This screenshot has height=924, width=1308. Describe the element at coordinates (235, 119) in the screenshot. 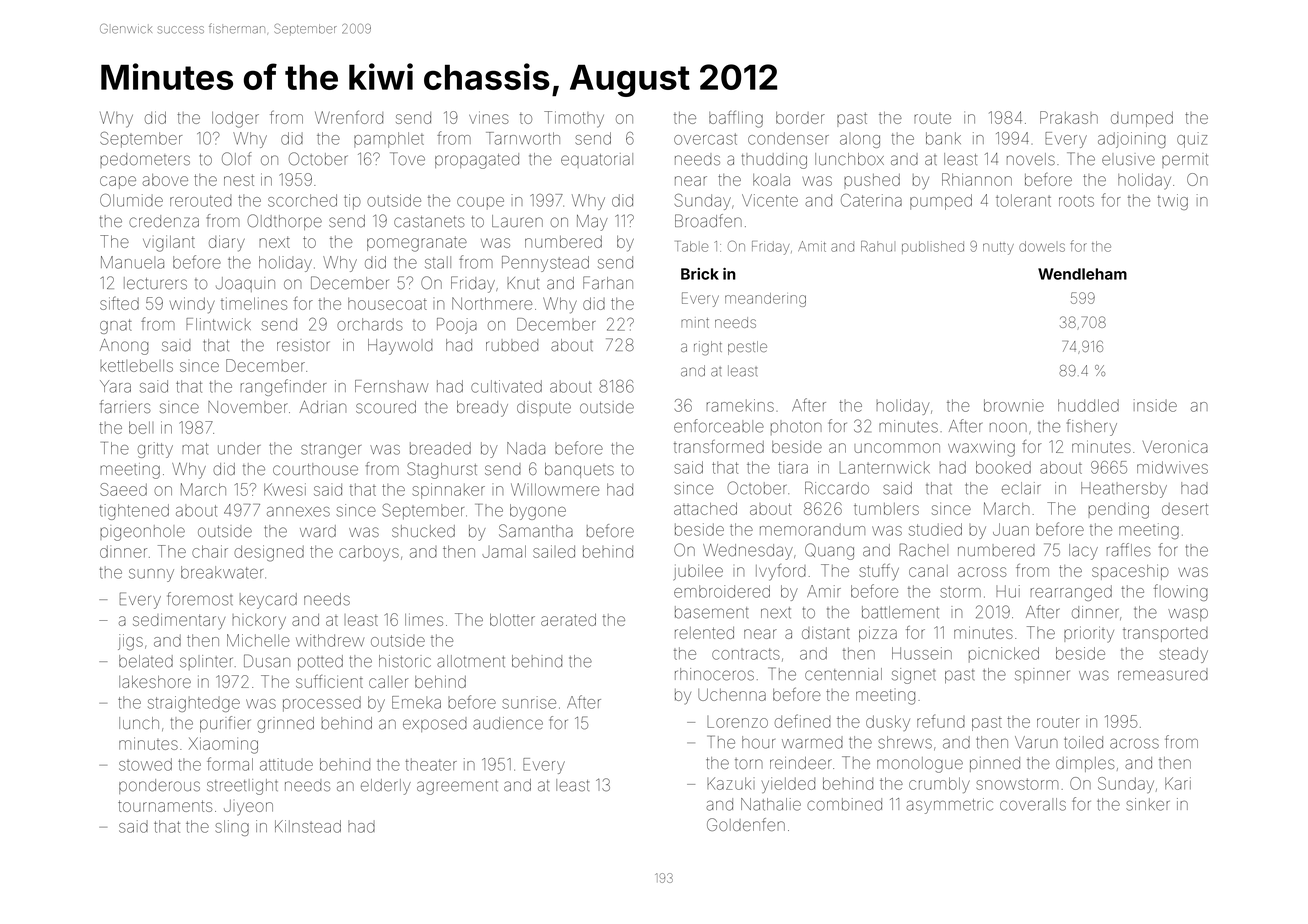

I see `lodger` at that location.
